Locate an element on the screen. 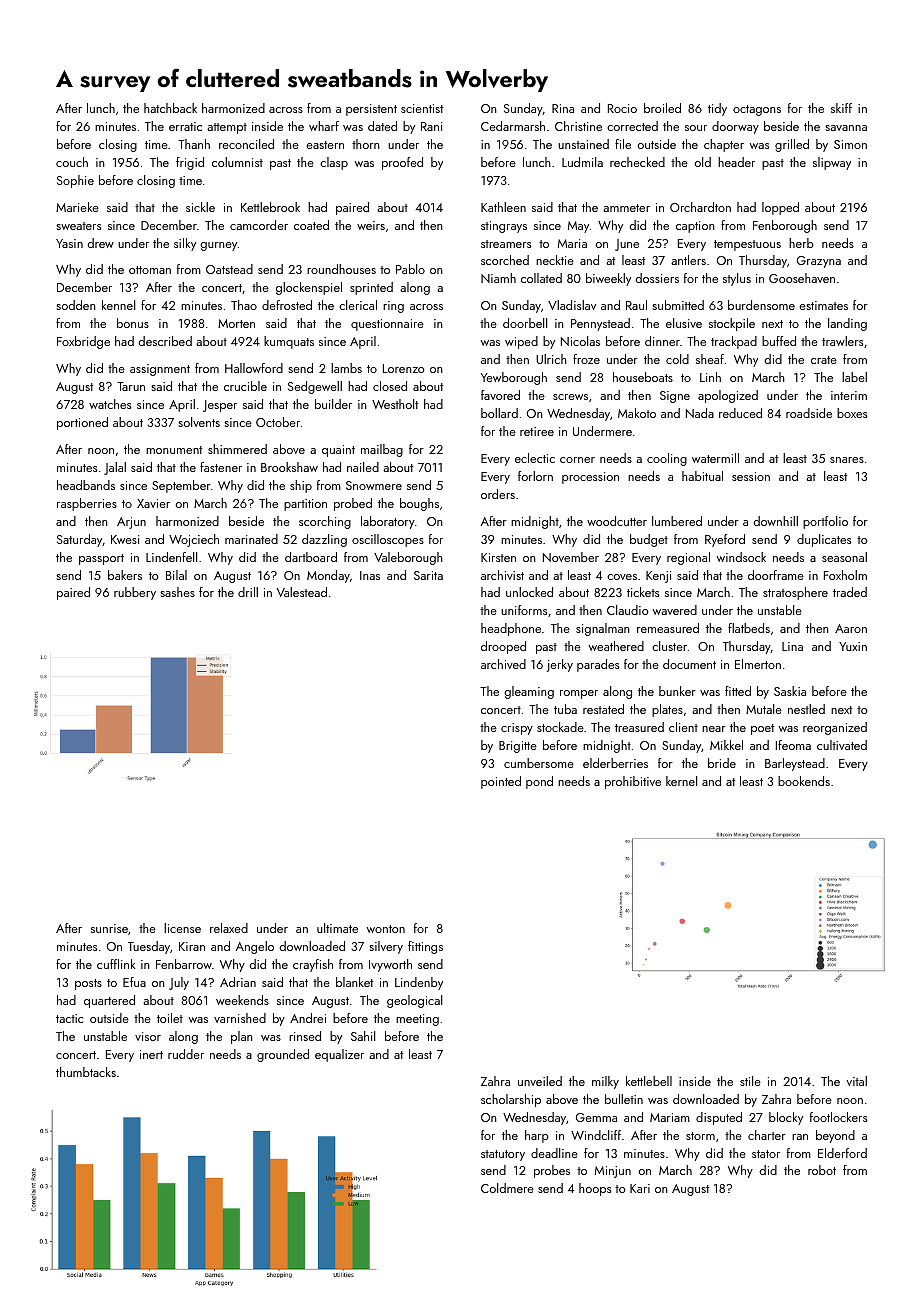  Grazyna is located at coordinates (819, 262).
